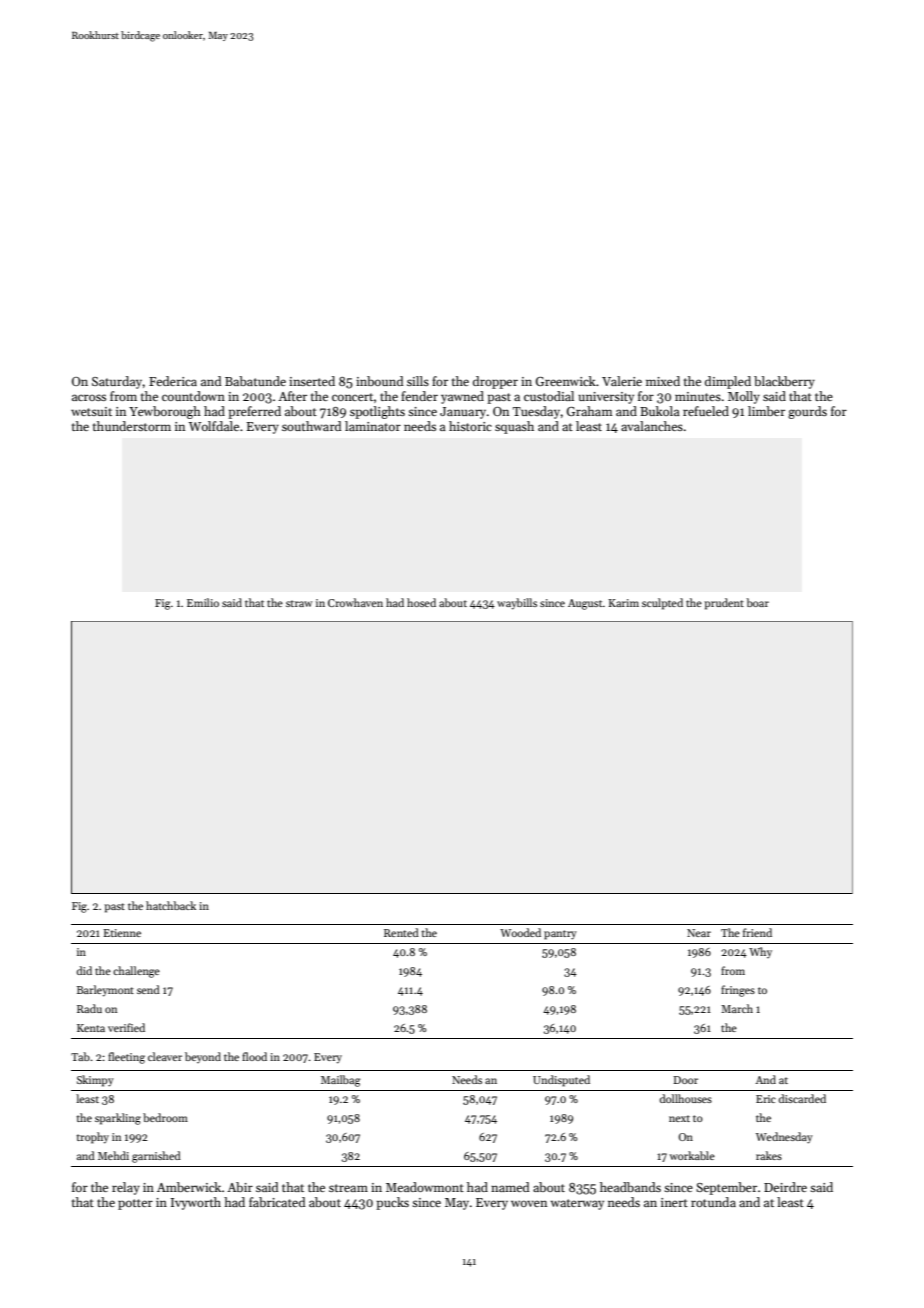 This page has width=924, height=1308. What do you see at coordinates (802, 1098) in the page?
I see `discarded` at bounding box center [802, 1098].
